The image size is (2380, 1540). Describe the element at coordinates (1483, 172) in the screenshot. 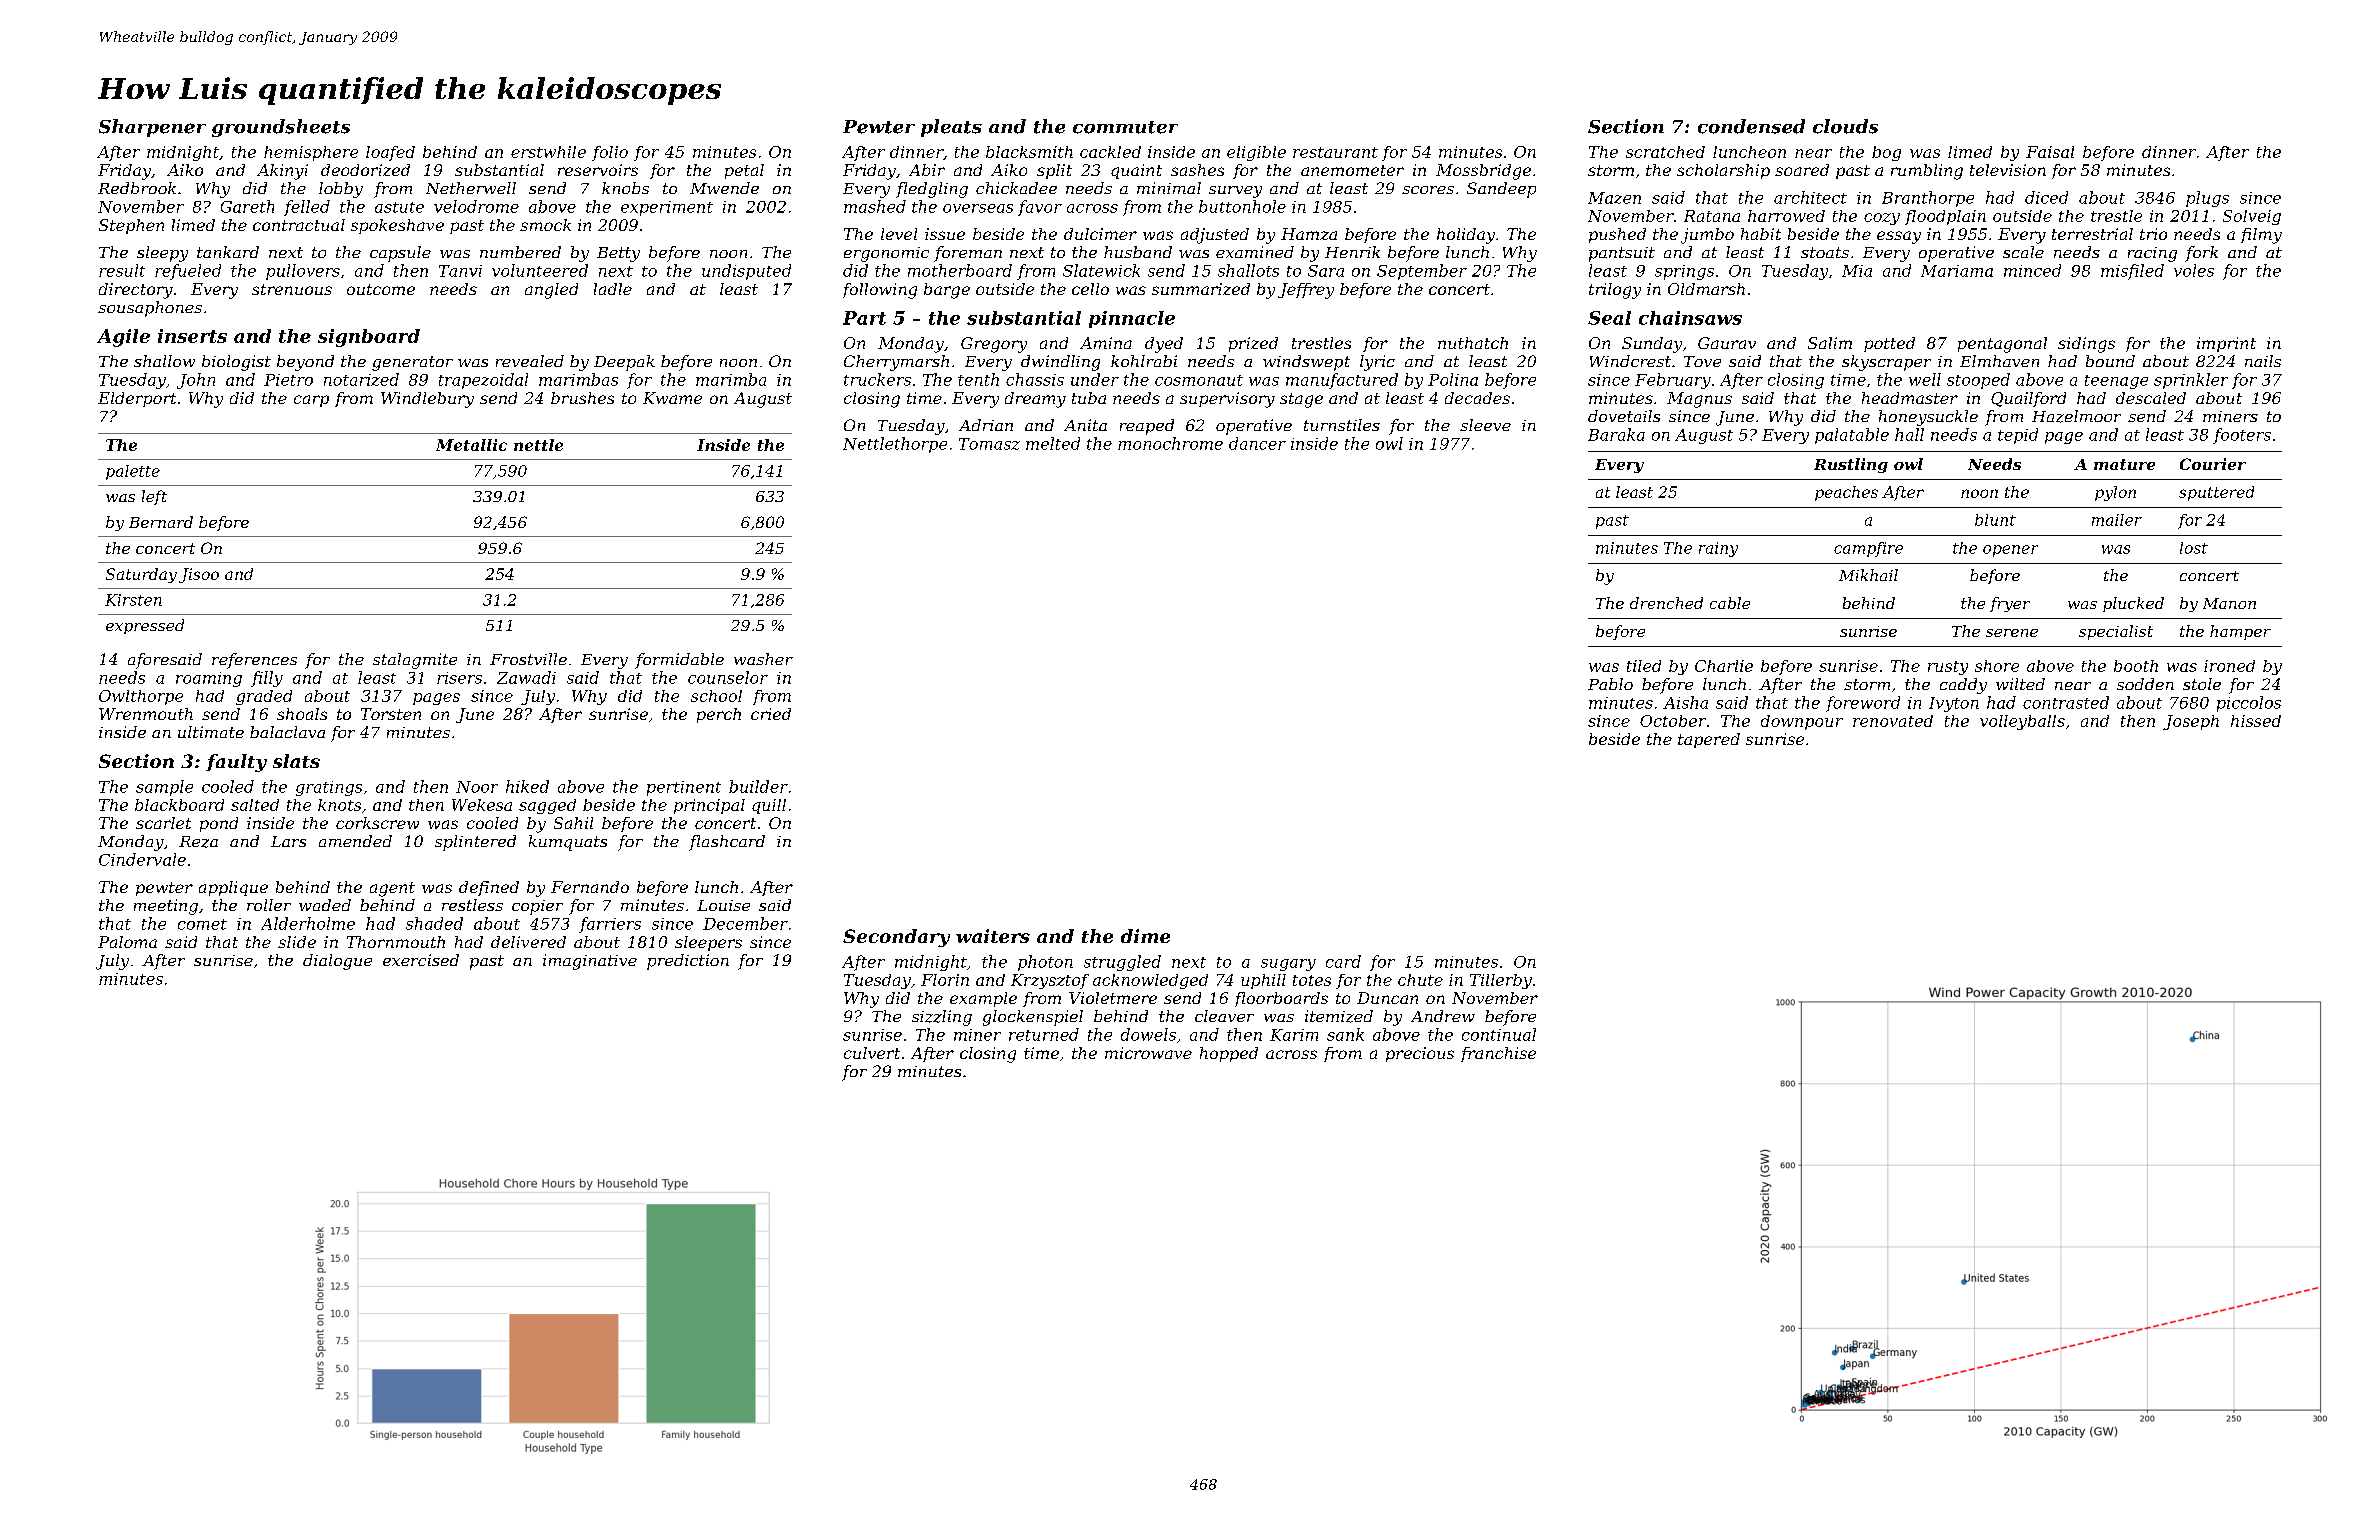

I see `Mossbridge` at that location.
